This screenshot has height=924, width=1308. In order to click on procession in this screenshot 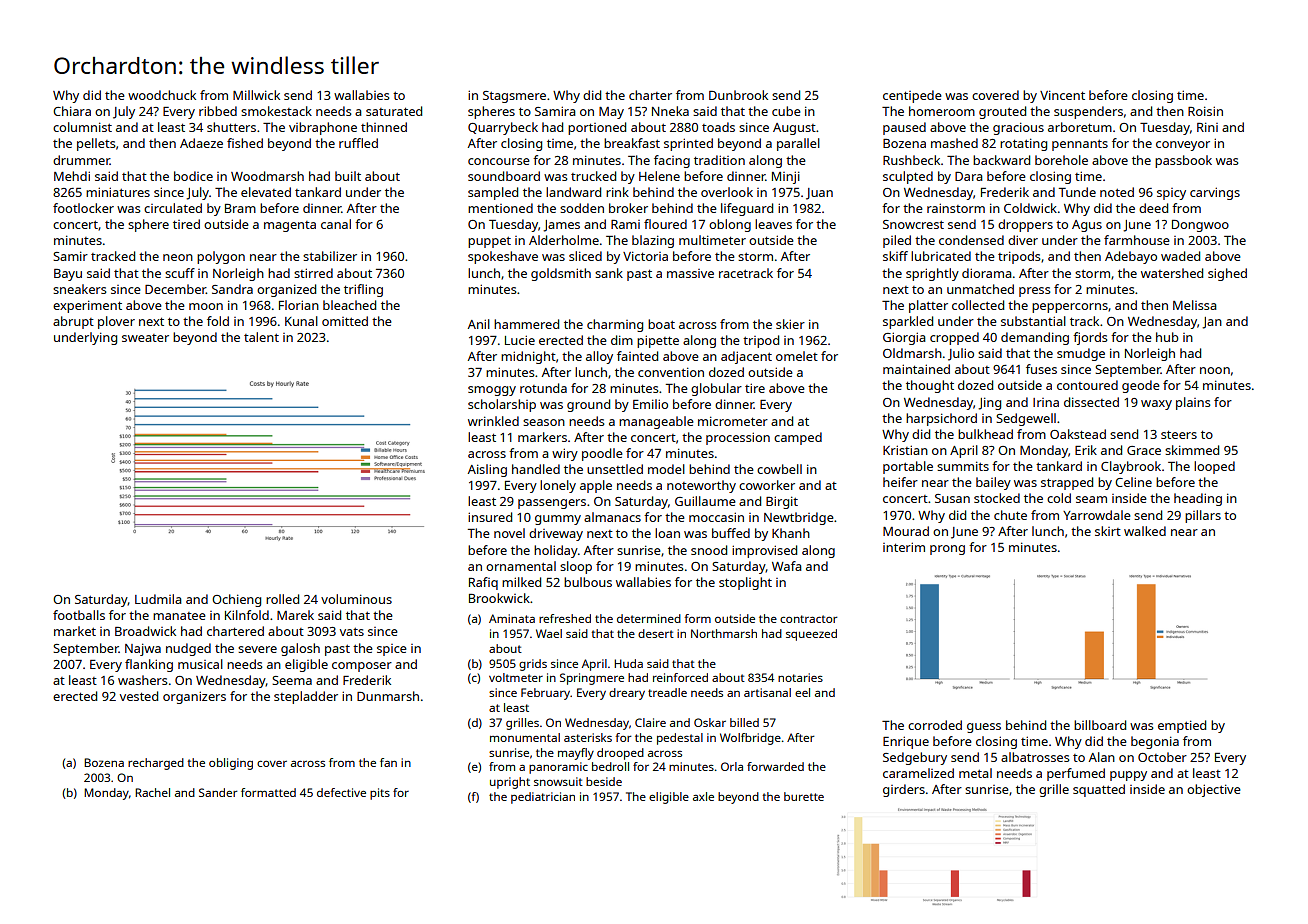, I will do `click(738, 438)`.
